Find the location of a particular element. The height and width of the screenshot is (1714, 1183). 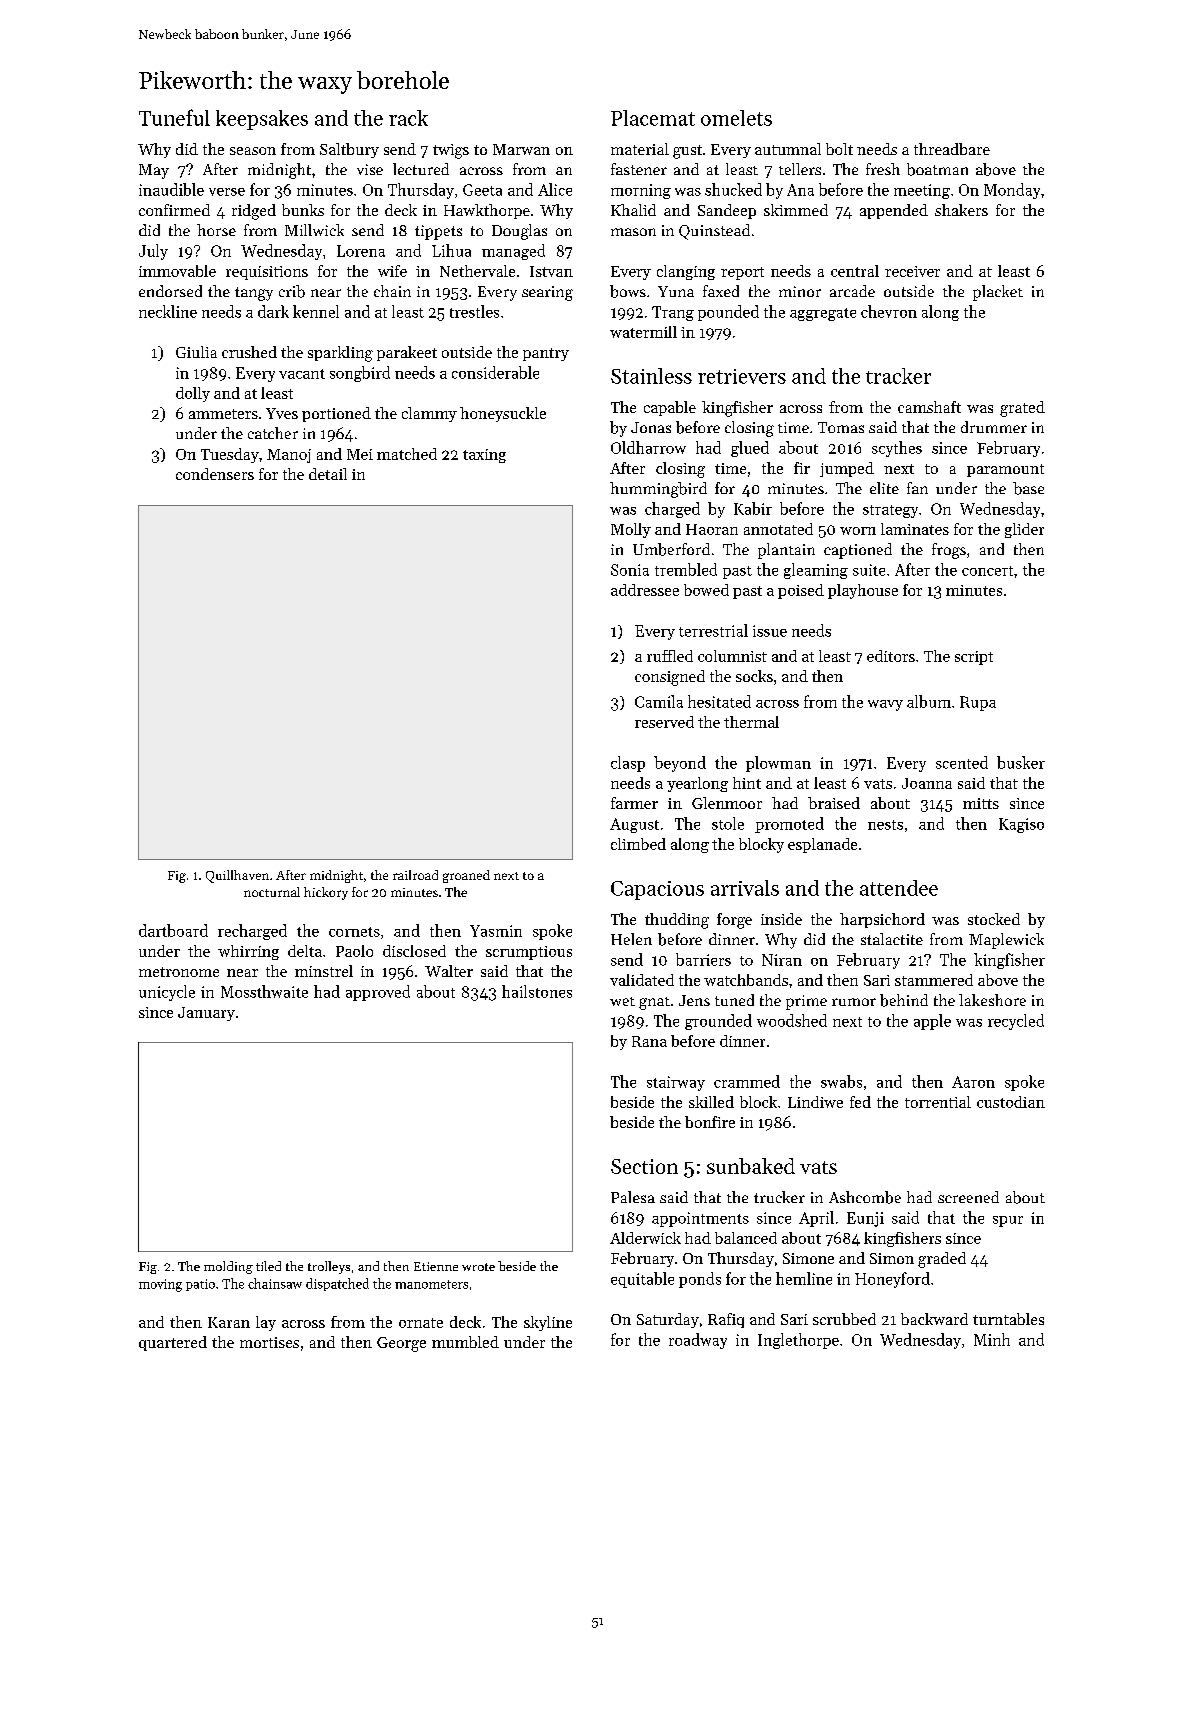

railroad is located at coordinates (415, 875).
